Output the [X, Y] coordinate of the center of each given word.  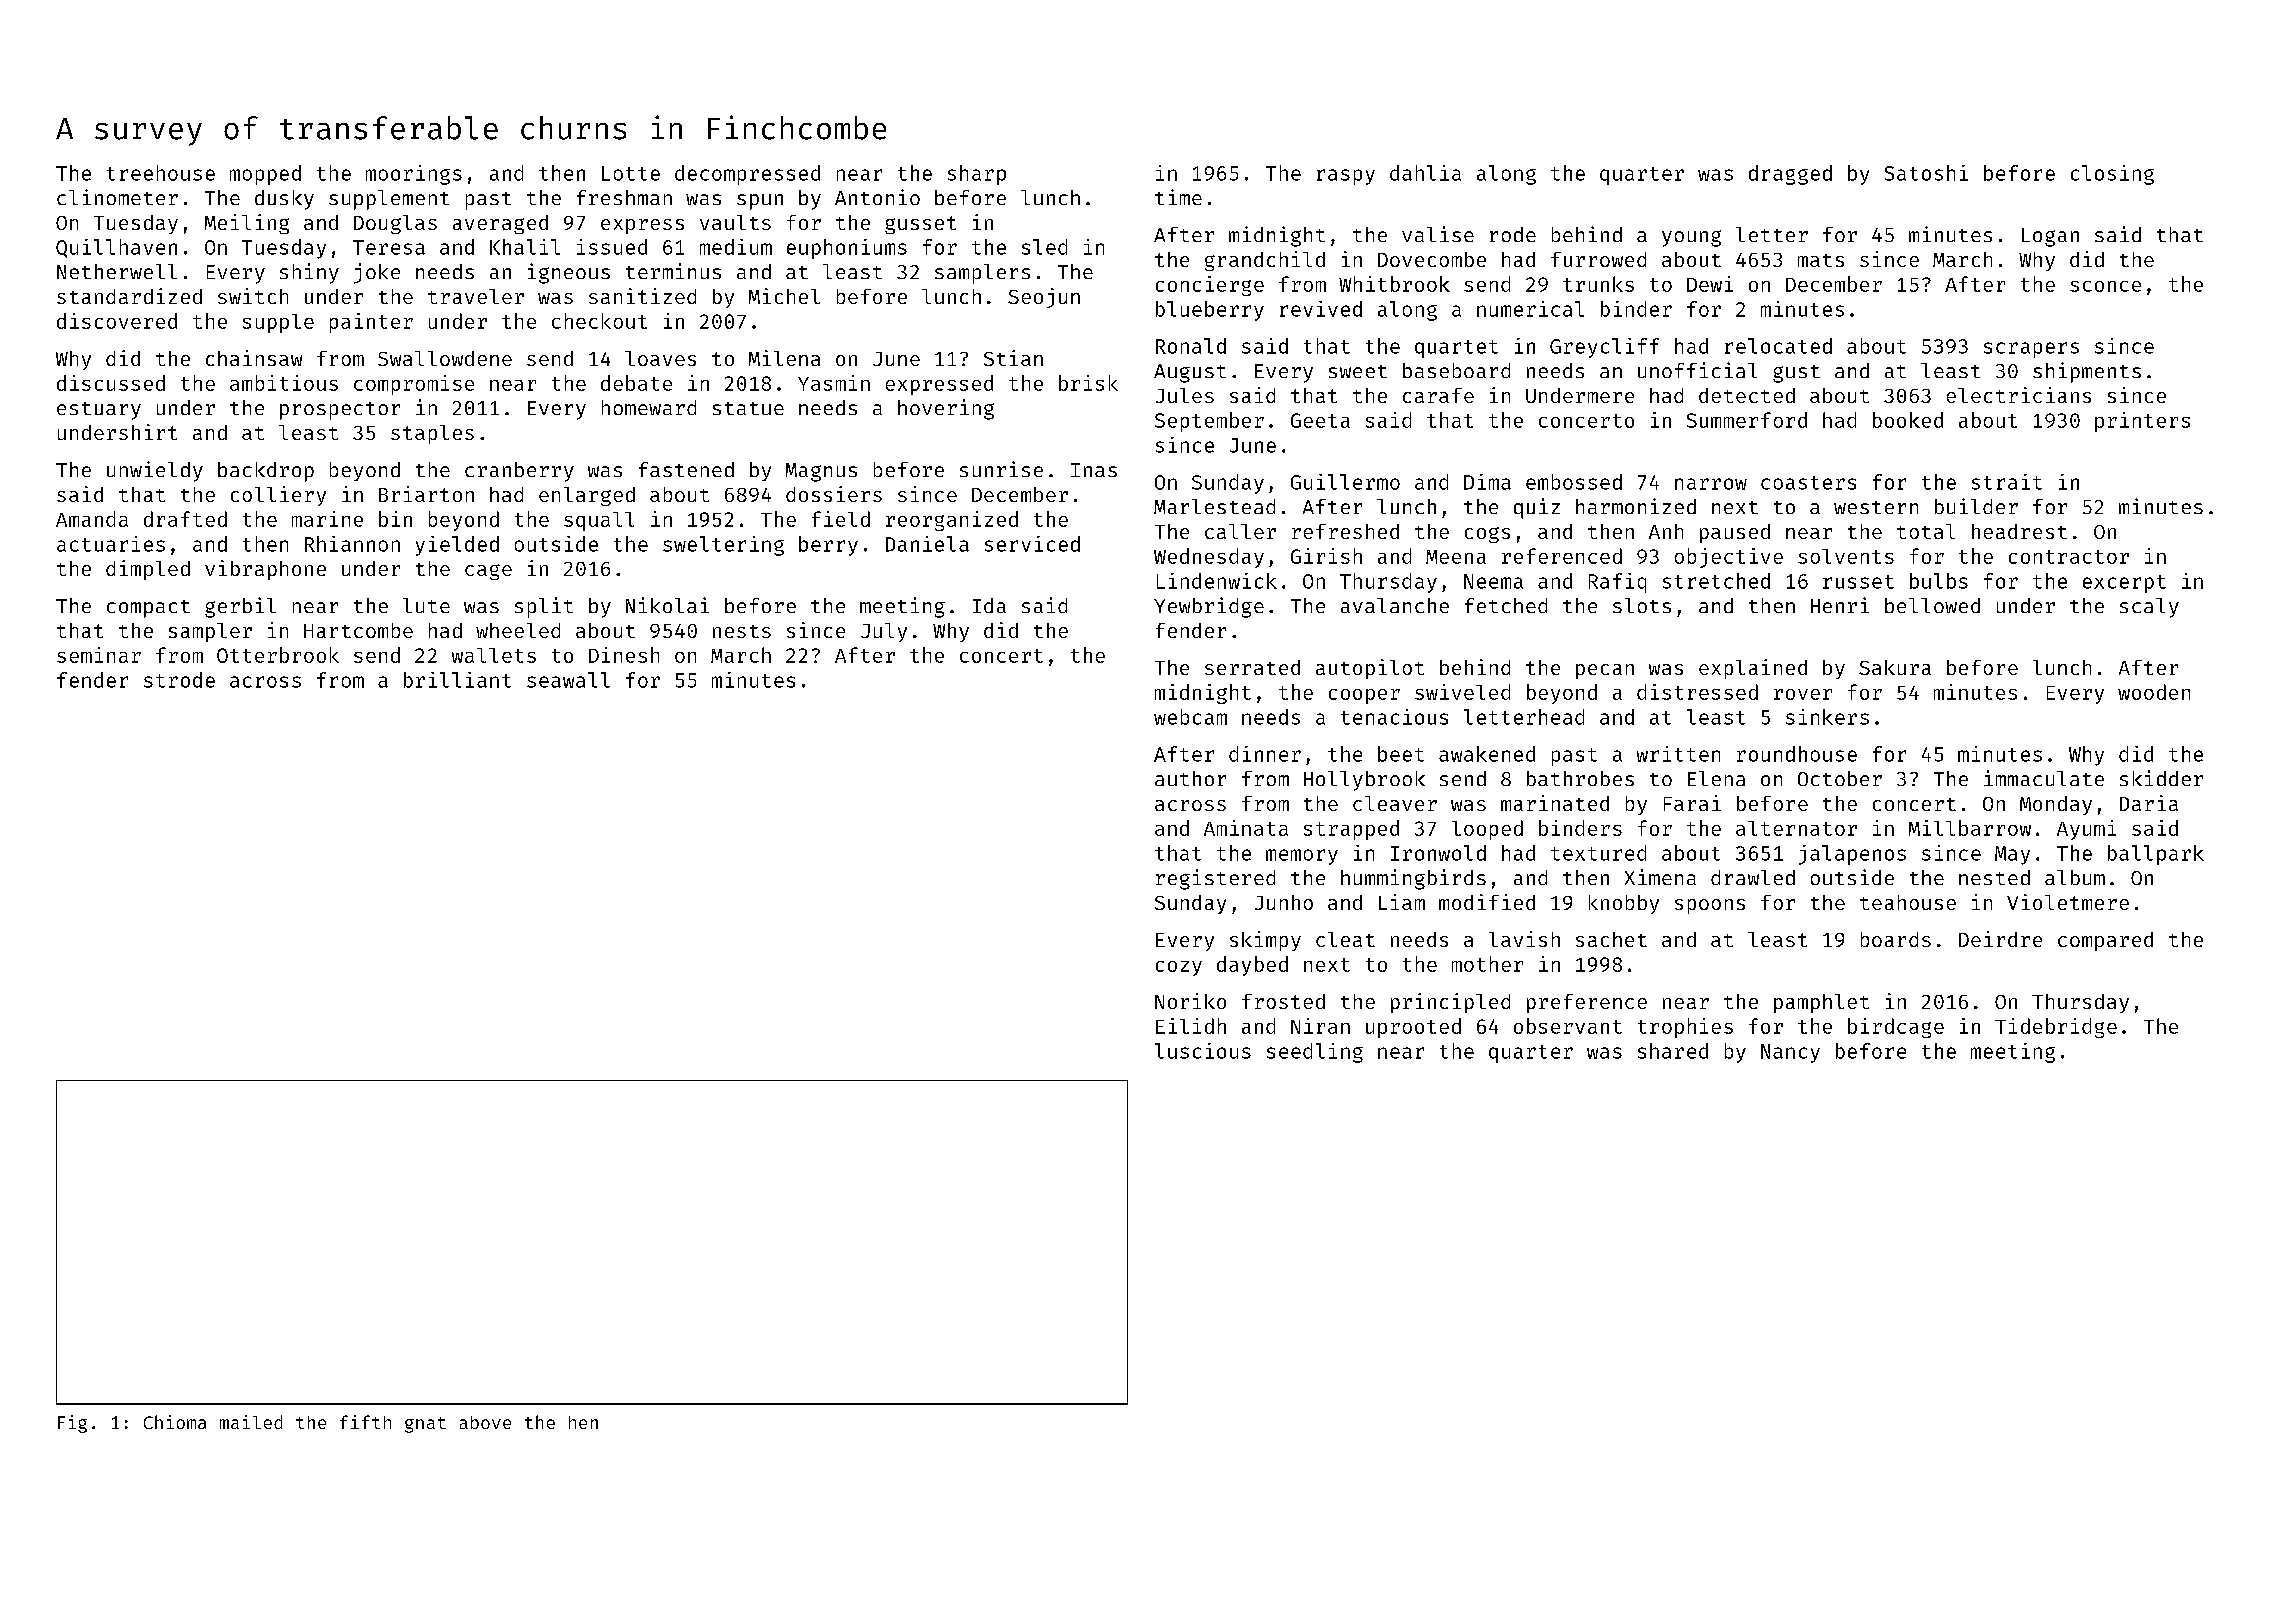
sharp [977, 175]
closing [2112, 175]
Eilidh [1191, 1026]
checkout [599, 321]
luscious [1203, 1051]
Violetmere [2068, 902]
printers [2142, 422]
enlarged [587, 496]
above [485, 1422]
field [841, 519]
